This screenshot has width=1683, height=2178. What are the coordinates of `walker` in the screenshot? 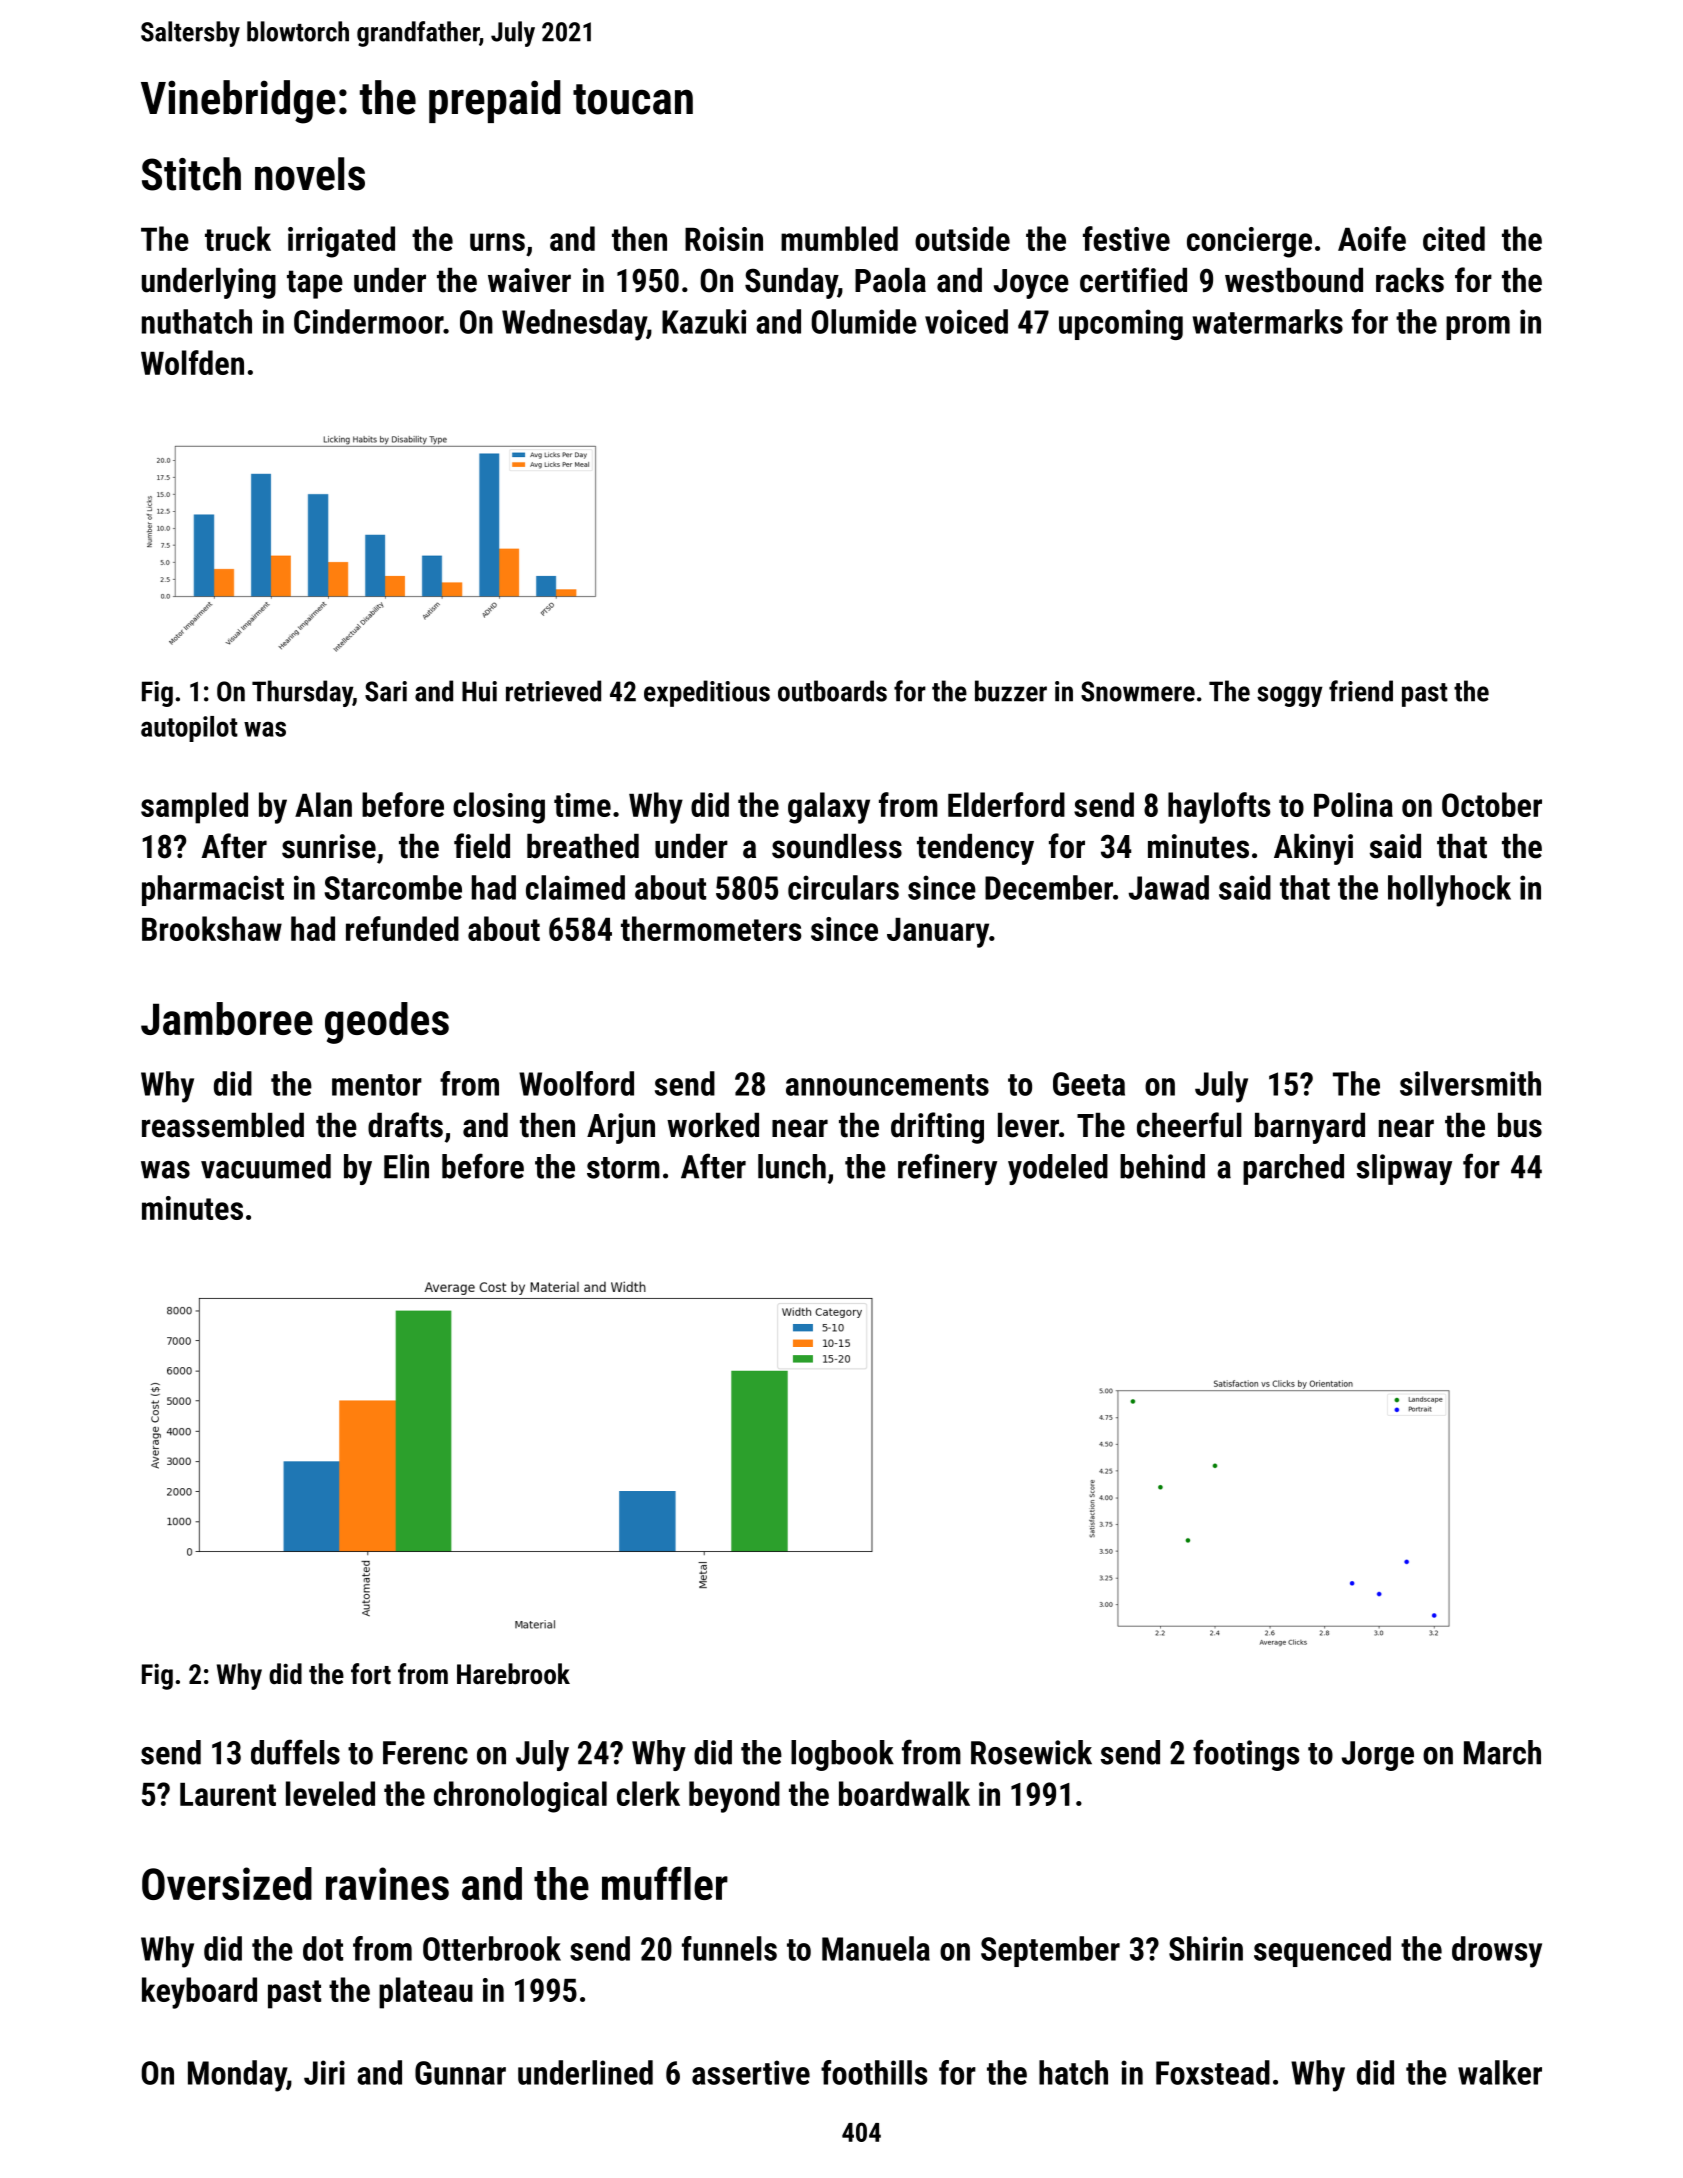 It's located at (1500, 2072).
